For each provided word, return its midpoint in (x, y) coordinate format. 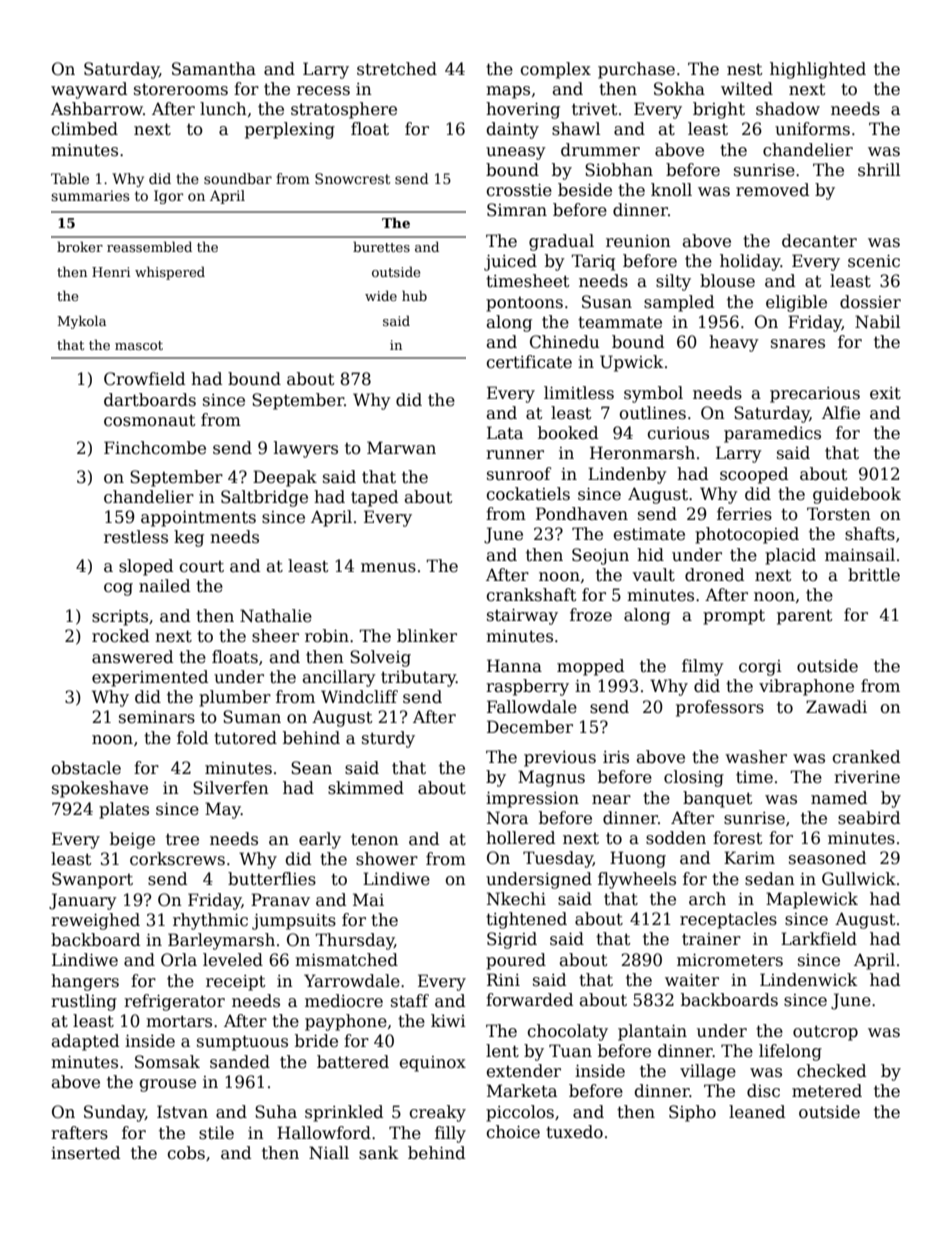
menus (388, 568)
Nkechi (516, 899)
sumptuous (242, 1043)
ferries (744, 514)
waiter (692, 980)
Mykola (82, 322)
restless (136, 537)
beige (132, 840)
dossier (870, 302)
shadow (788, 109)
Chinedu (564, 342)
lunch (223, 109)
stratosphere (344, 110)
